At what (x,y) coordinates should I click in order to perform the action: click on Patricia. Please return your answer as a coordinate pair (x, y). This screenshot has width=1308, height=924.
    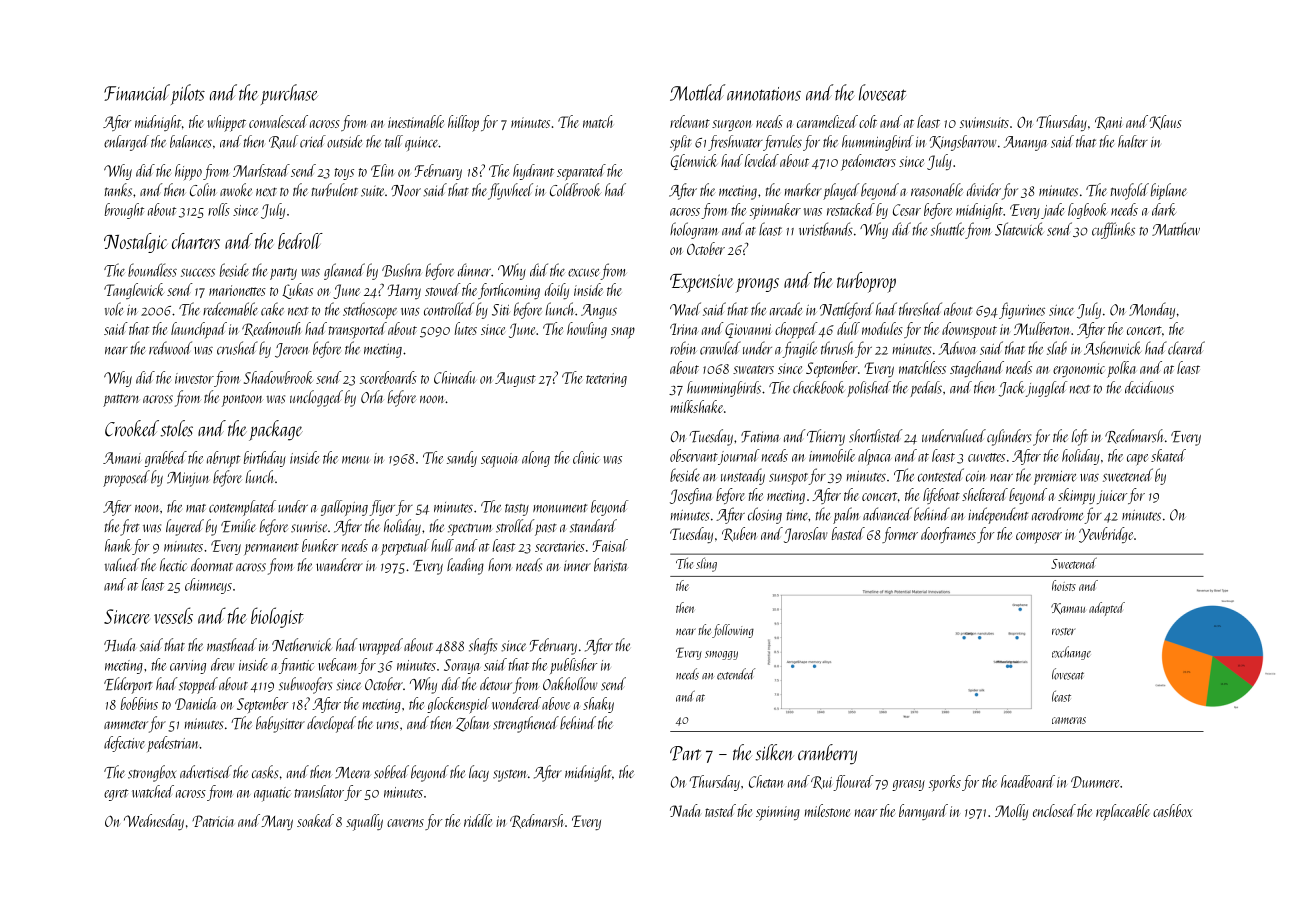
    Looking at the image, I should click on (213, 821).
